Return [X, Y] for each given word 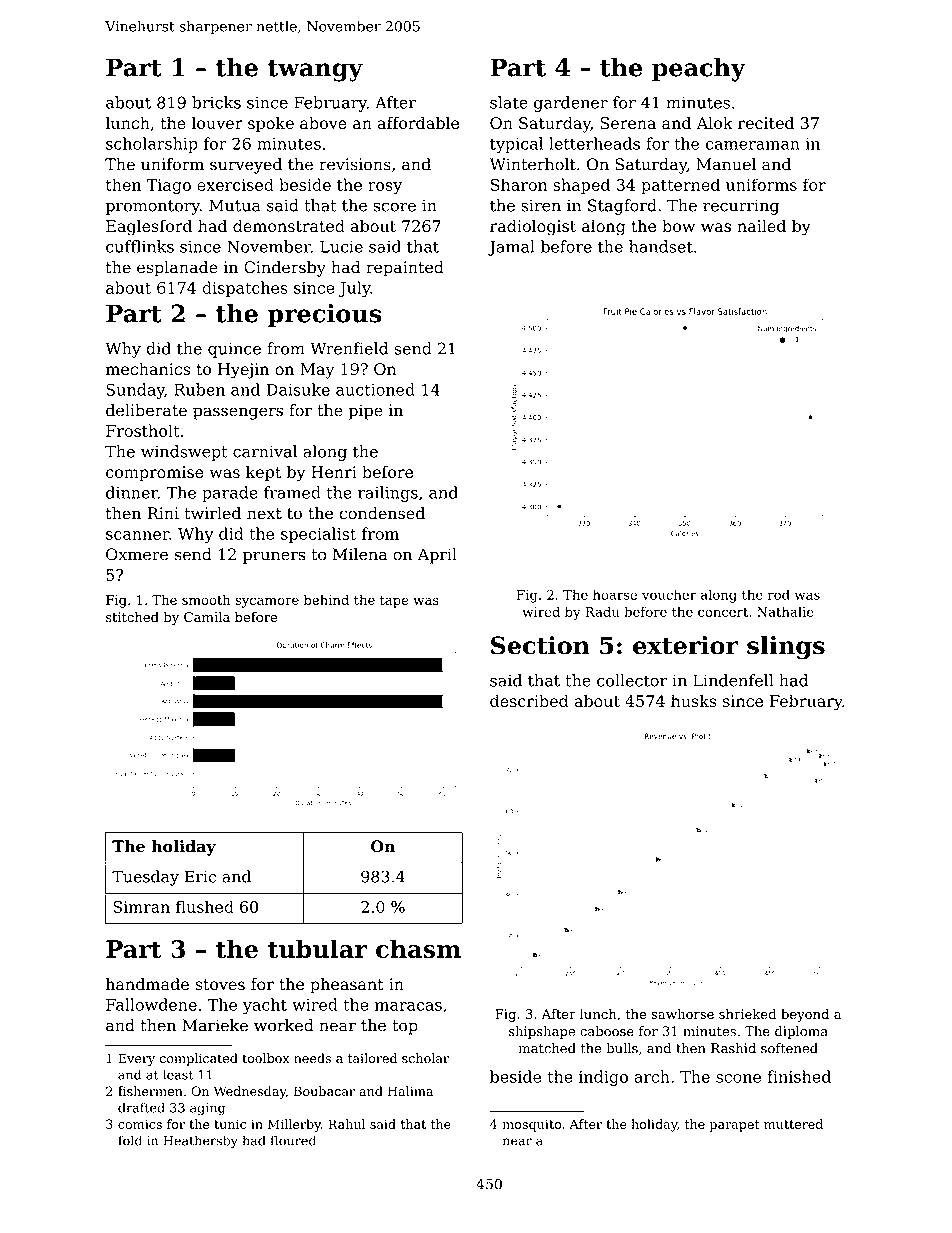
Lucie [341, 246]
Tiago [168, 187]
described [529, 700]
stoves [220, 985]
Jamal [511, 248]
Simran [141, 907]
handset [661, 246]
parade [230, 494]
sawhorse [682, 1014]
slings [786, 648]
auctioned [375, 389]
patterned [680, 186]
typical [516, 145]
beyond [805, 1015]
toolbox [265, 1058]
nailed [761, 225]
